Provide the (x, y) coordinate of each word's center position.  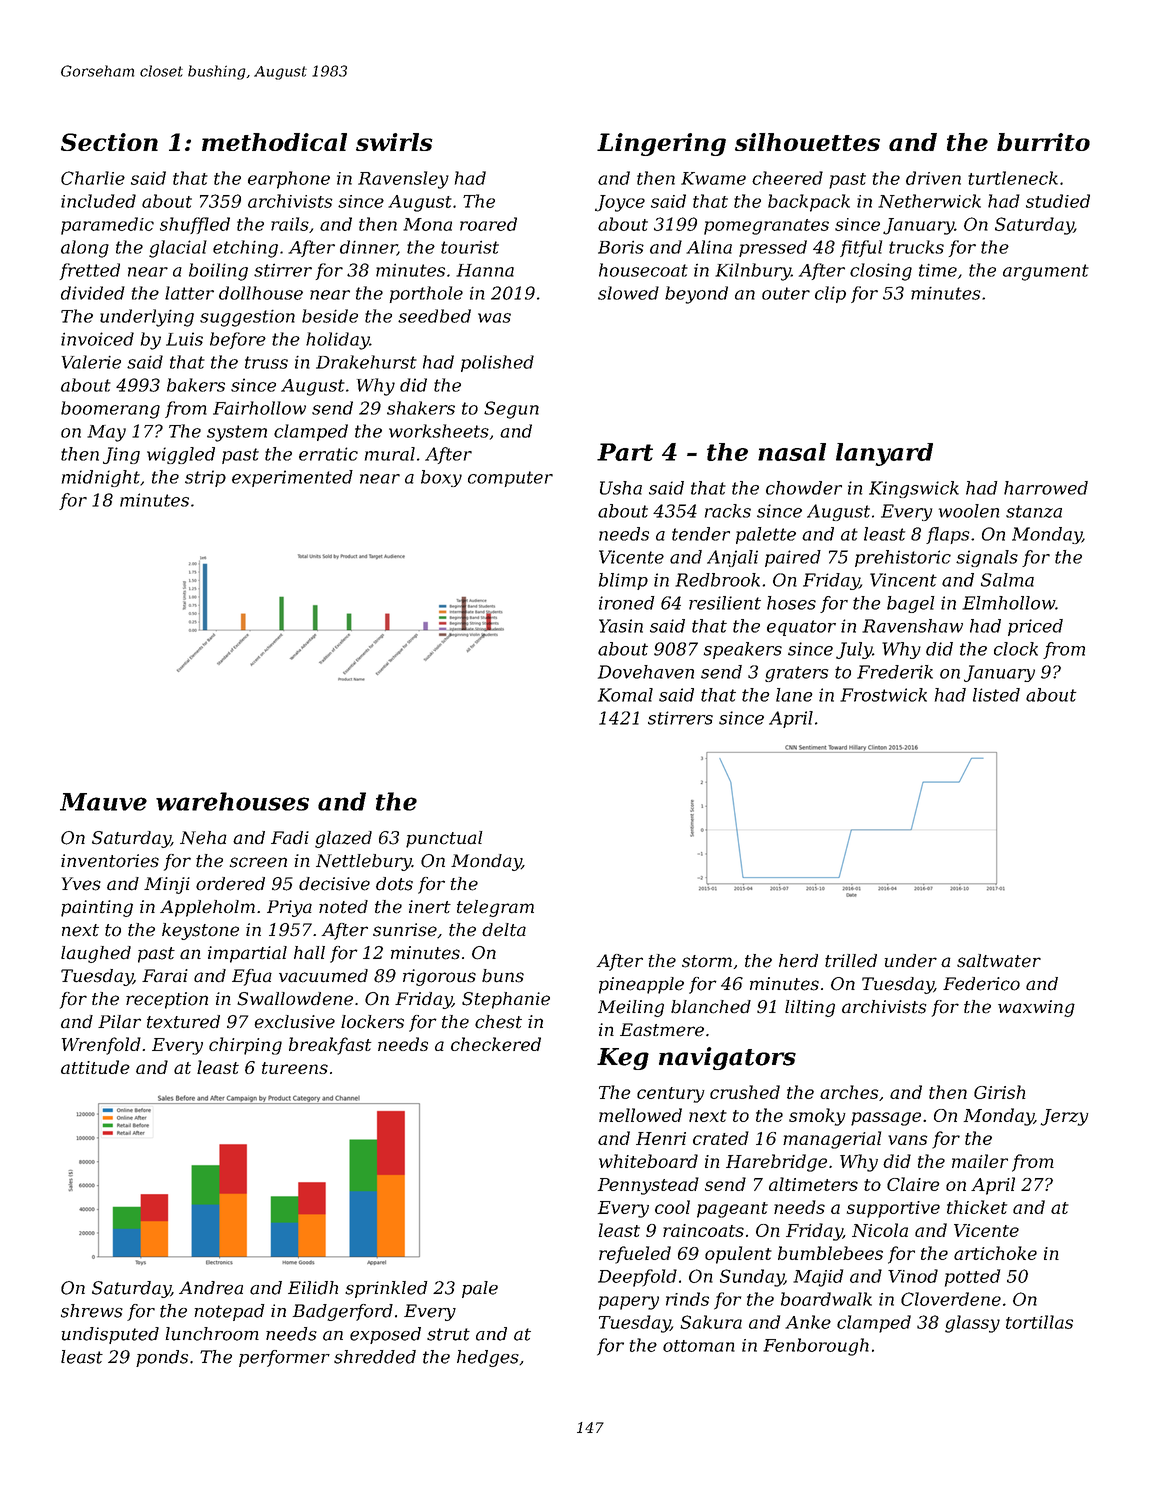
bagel (911, 604)
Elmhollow (1008, 603)
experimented (292, 478)
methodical (274, 142)
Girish (999, 1092)
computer (510, 479)
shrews (92, 1311)
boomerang (110, 410)
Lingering (661, 144)
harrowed (1046, 488)
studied (1058, 201)
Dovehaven (646, 672)
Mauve (103, 802)
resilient (725, 603)
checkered (496, 1044)
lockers (372, 1022)
